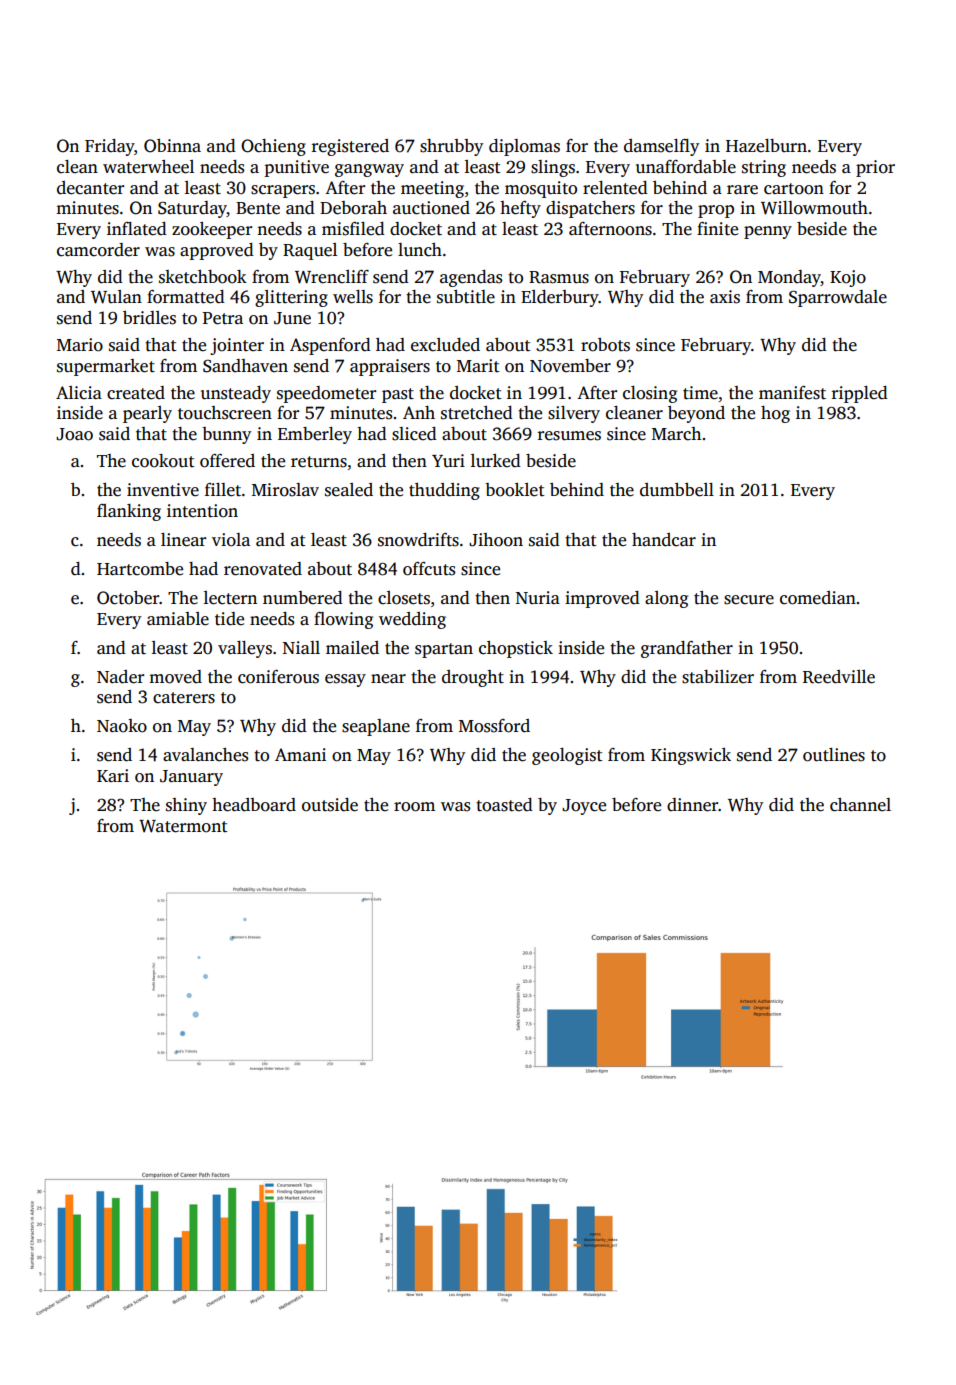 Image resolution: width=956 pixels, height=1385 pixels. Describe the element at coordinates (163, 461) in the document. I see `cookout` at that location.
